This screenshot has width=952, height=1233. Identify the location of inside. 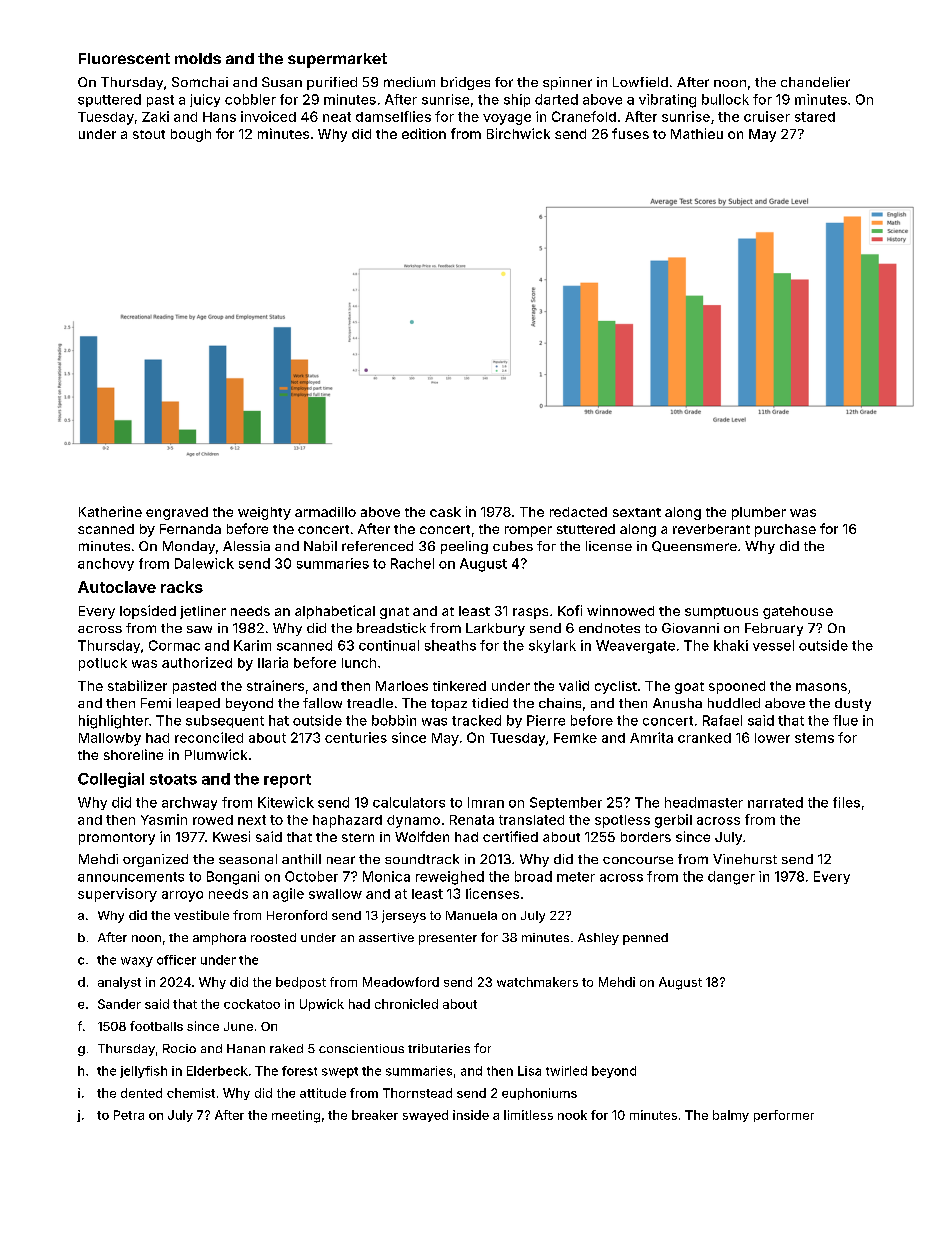
(471, 1115).
